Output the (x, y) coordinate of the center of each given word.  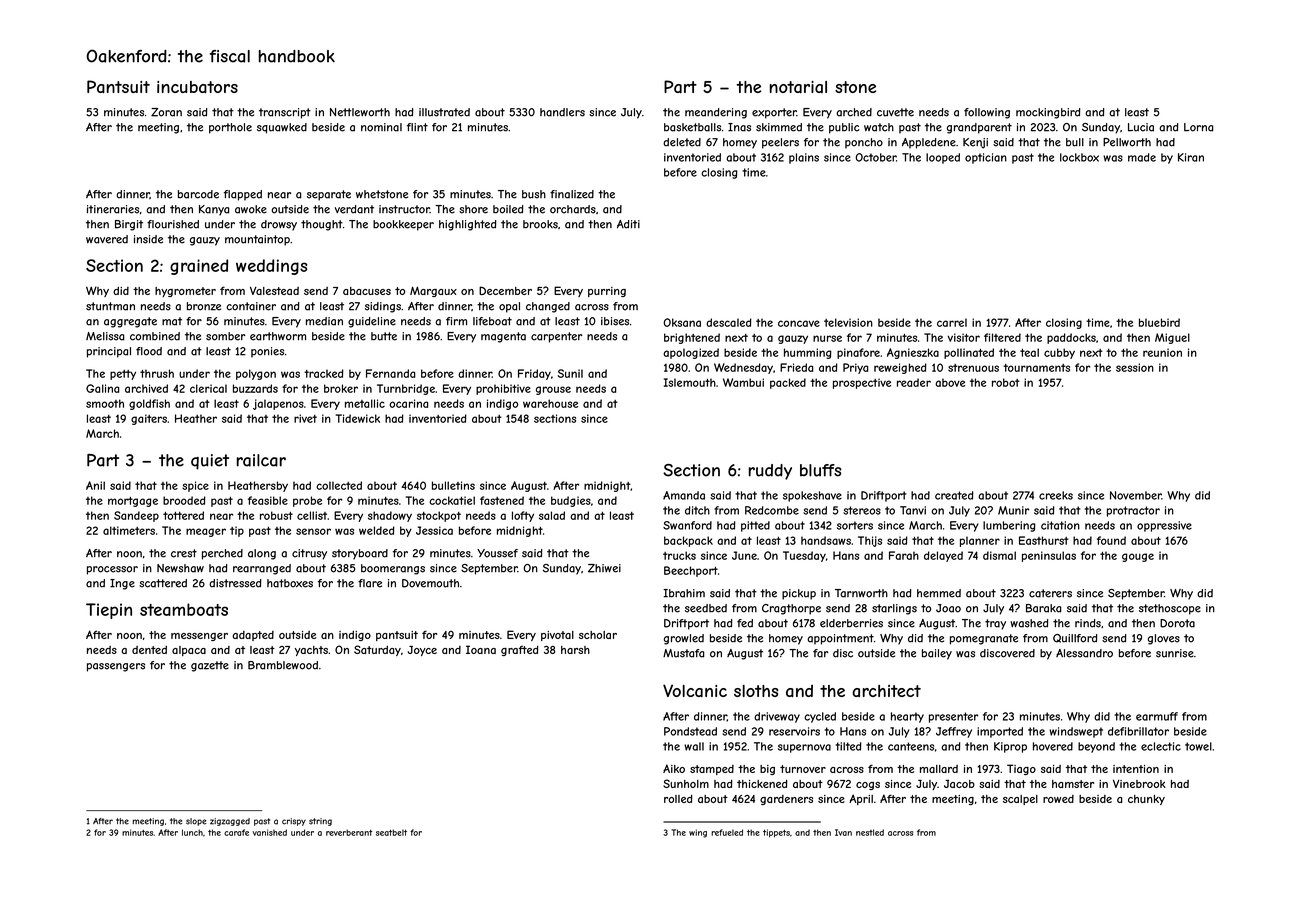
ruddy (770, 472)
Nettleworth (360, 112)
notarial (798, 87)
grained (199, 267)
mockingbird (1048, 113)
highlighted (467, 225)
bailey (937, 654)
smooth (105, 403)
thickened (762, 784)
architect (886, 691)
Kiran (1191, 157)
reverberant (349, 832)
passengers (116, 667)
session (1135, 367)
